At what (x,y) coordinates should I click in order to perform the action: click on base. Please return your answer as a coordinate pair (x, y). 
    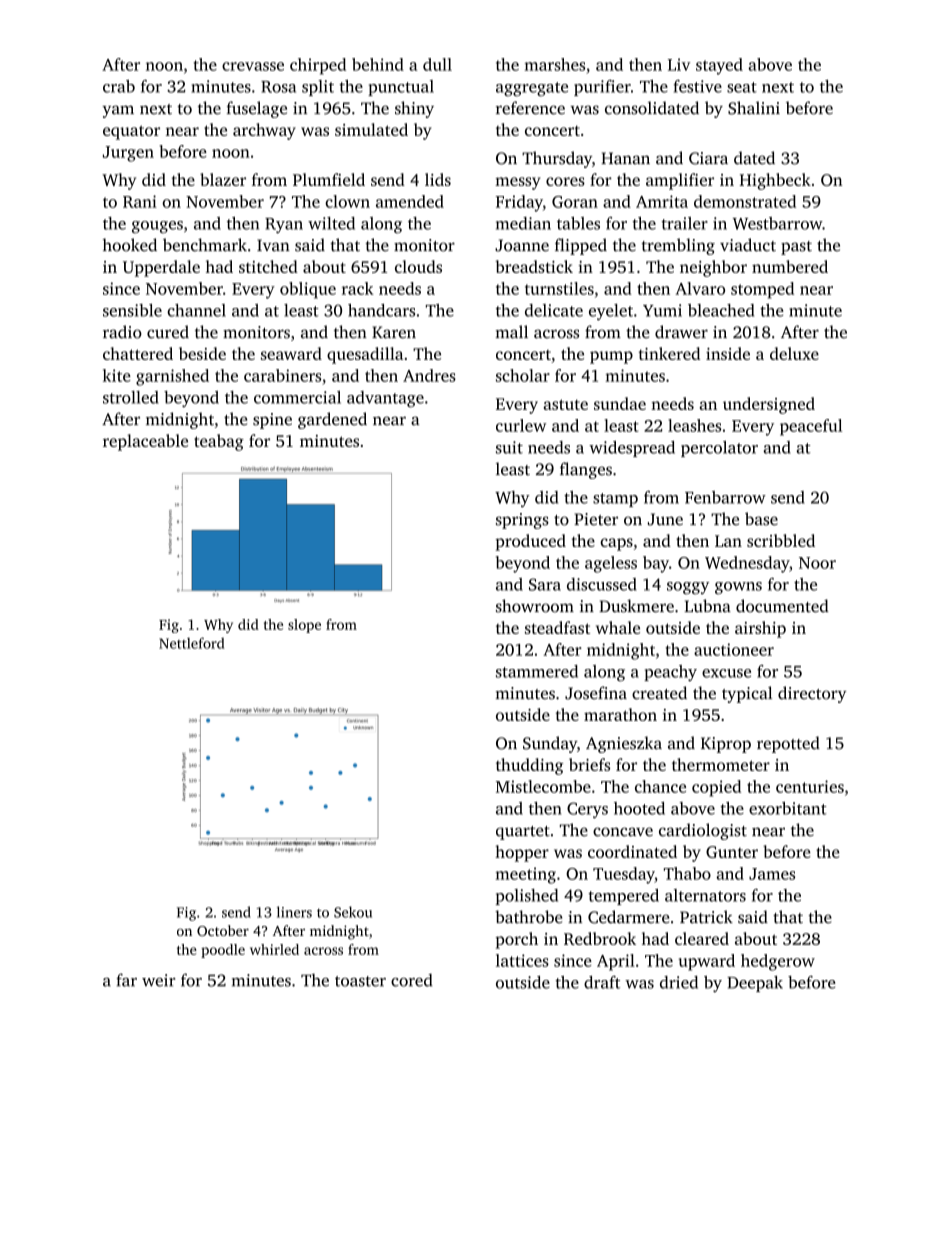
    Looking at the image, I should click on (761, 519).
